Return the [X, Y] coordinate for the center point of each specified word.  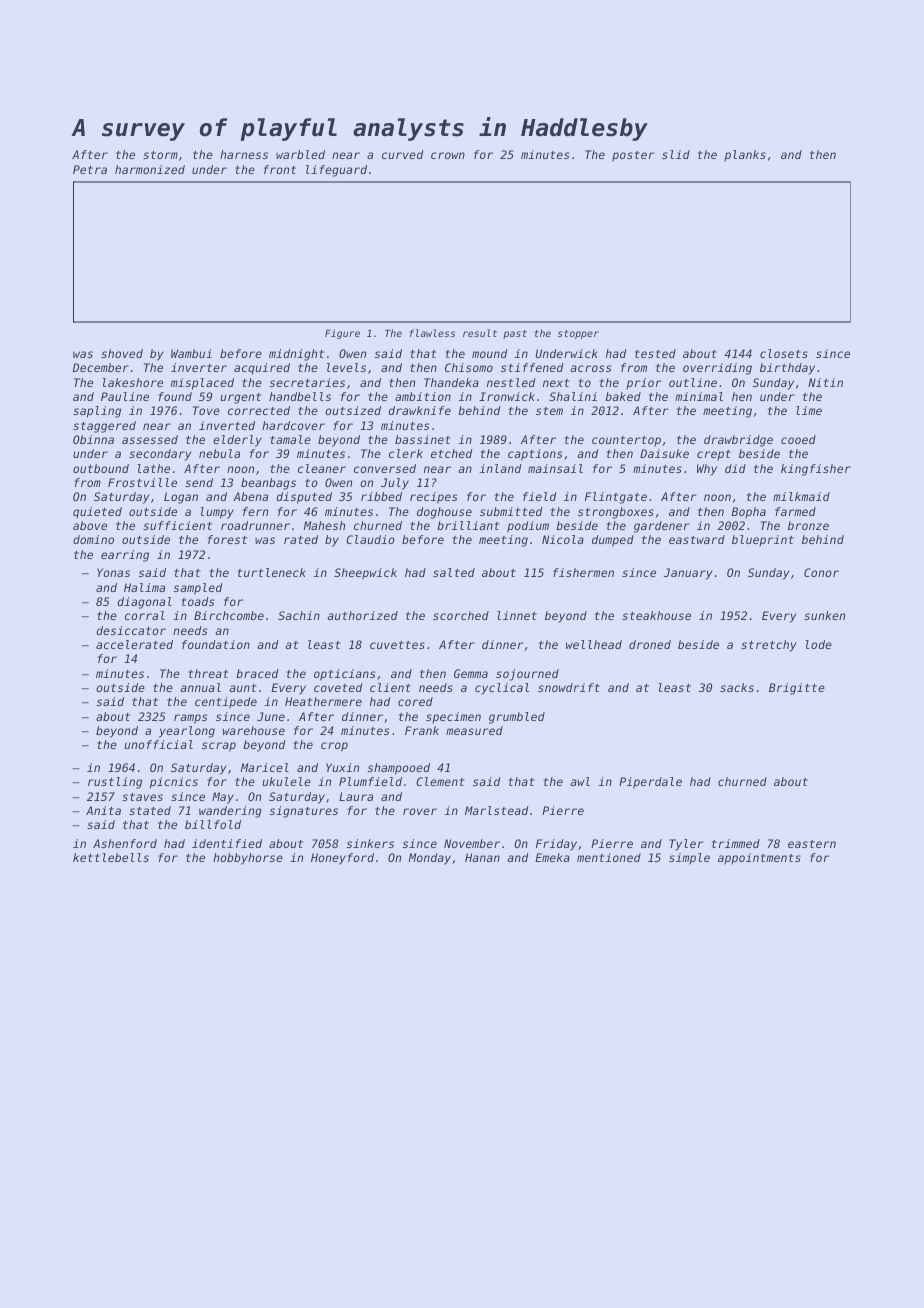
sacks [737, 687]
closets [784, 353]
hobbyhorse [248, 859]
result [480, 333]
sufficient [177, 525]
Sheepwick [365, 574]
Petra [90, 169]
